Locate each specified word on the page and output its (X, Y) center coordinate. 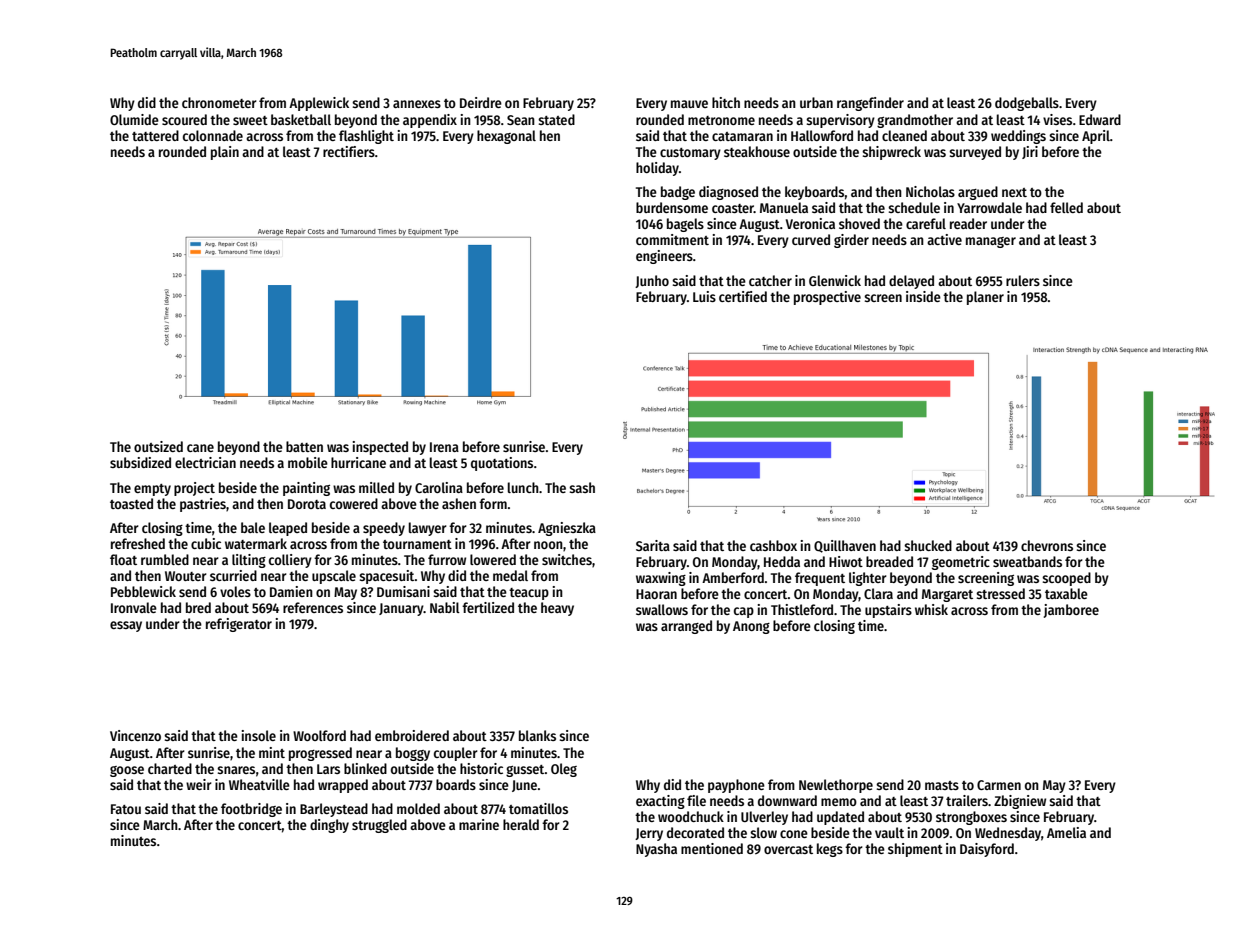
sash (582, 487)
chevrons (1047, 545)
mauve (689, 104)
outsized (158, 446)
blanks (537, 735)
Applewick (319, 104)
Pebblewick (143, 591)
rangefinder (870, 104)
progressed (320, 754)
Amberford (733, 577)
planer (985, 298)
